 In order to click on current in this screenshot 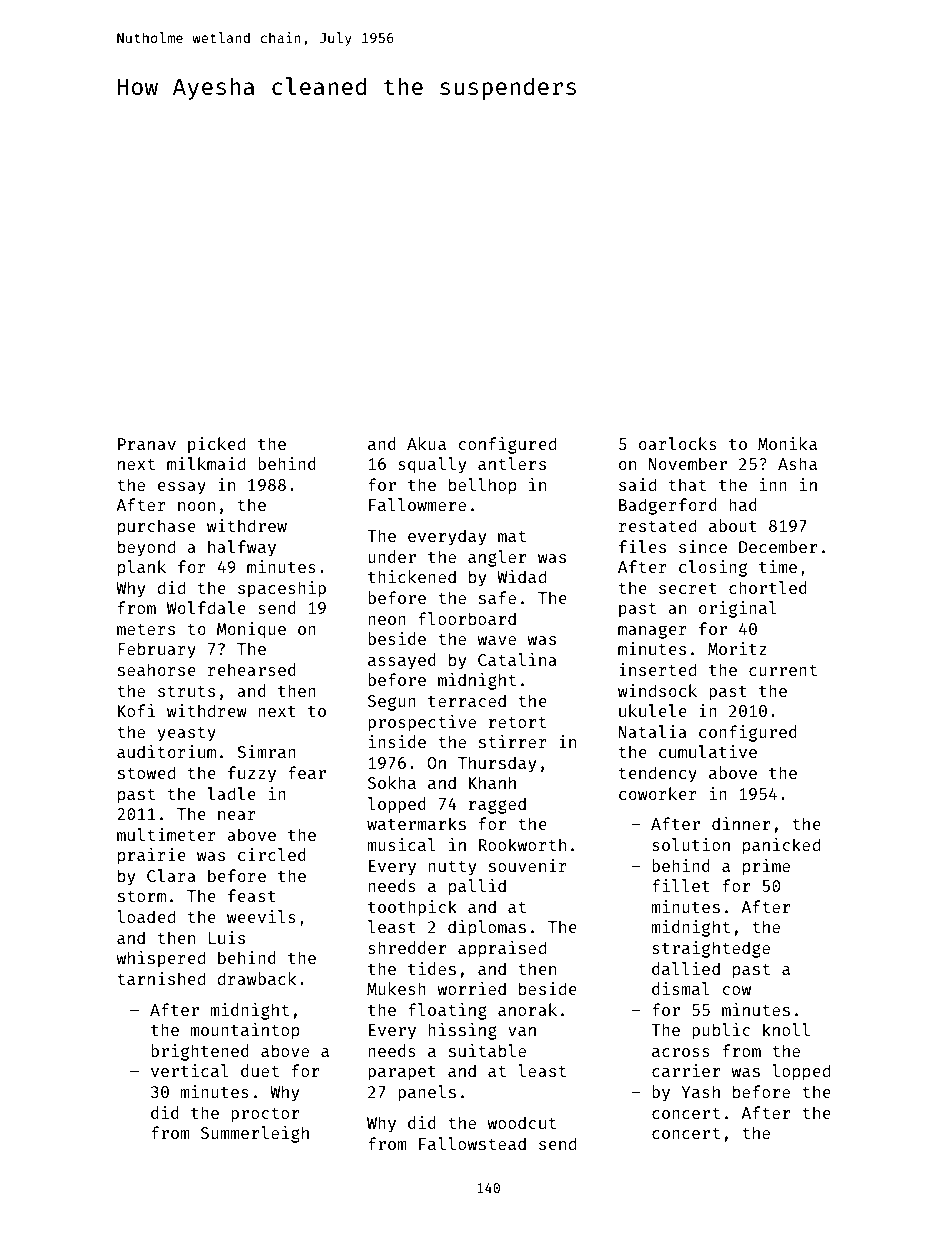, I will do `click(783, 670)`.
